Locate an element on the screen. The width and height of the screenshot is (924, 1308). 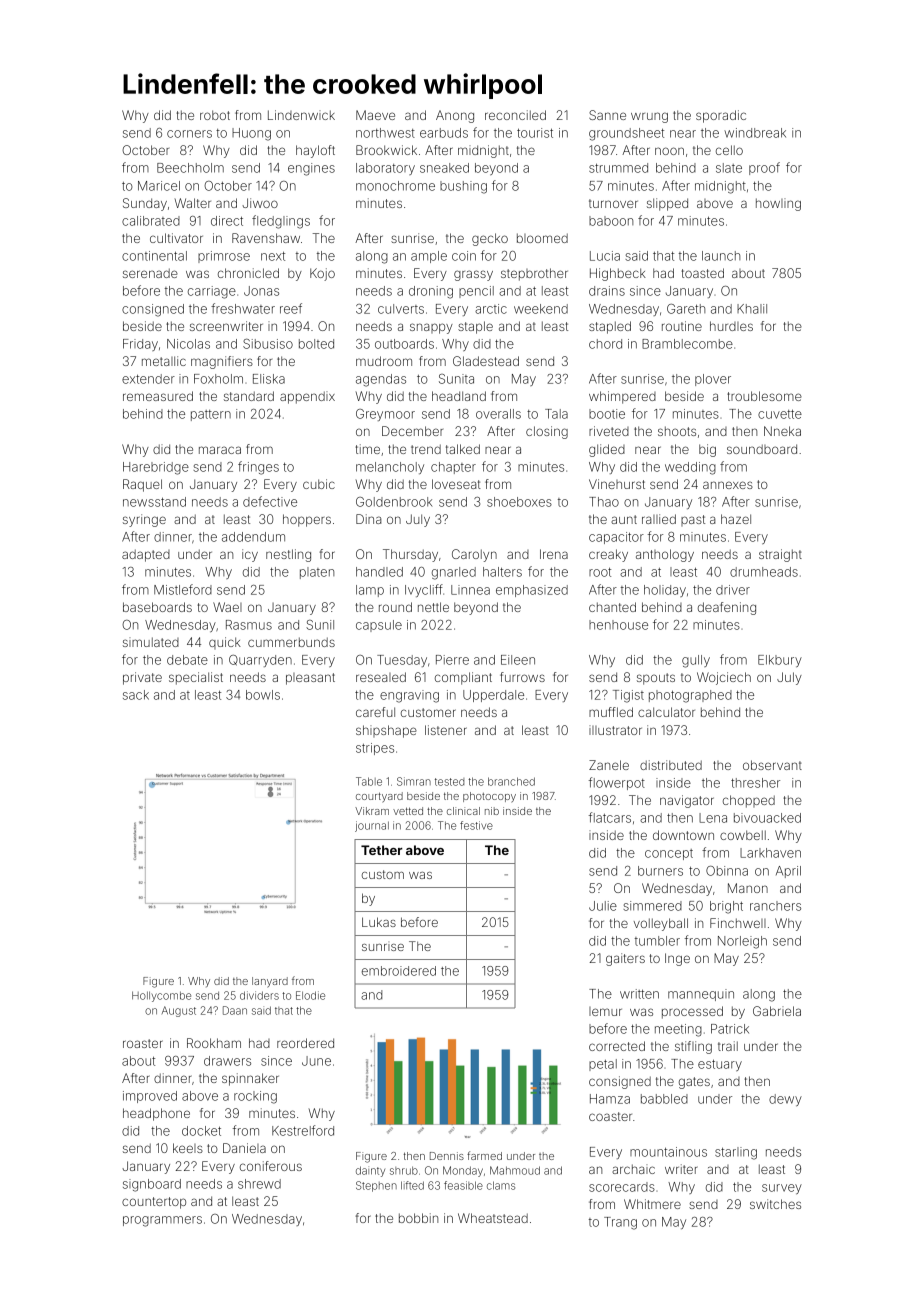
tested is located at coordinates (449, 782).
